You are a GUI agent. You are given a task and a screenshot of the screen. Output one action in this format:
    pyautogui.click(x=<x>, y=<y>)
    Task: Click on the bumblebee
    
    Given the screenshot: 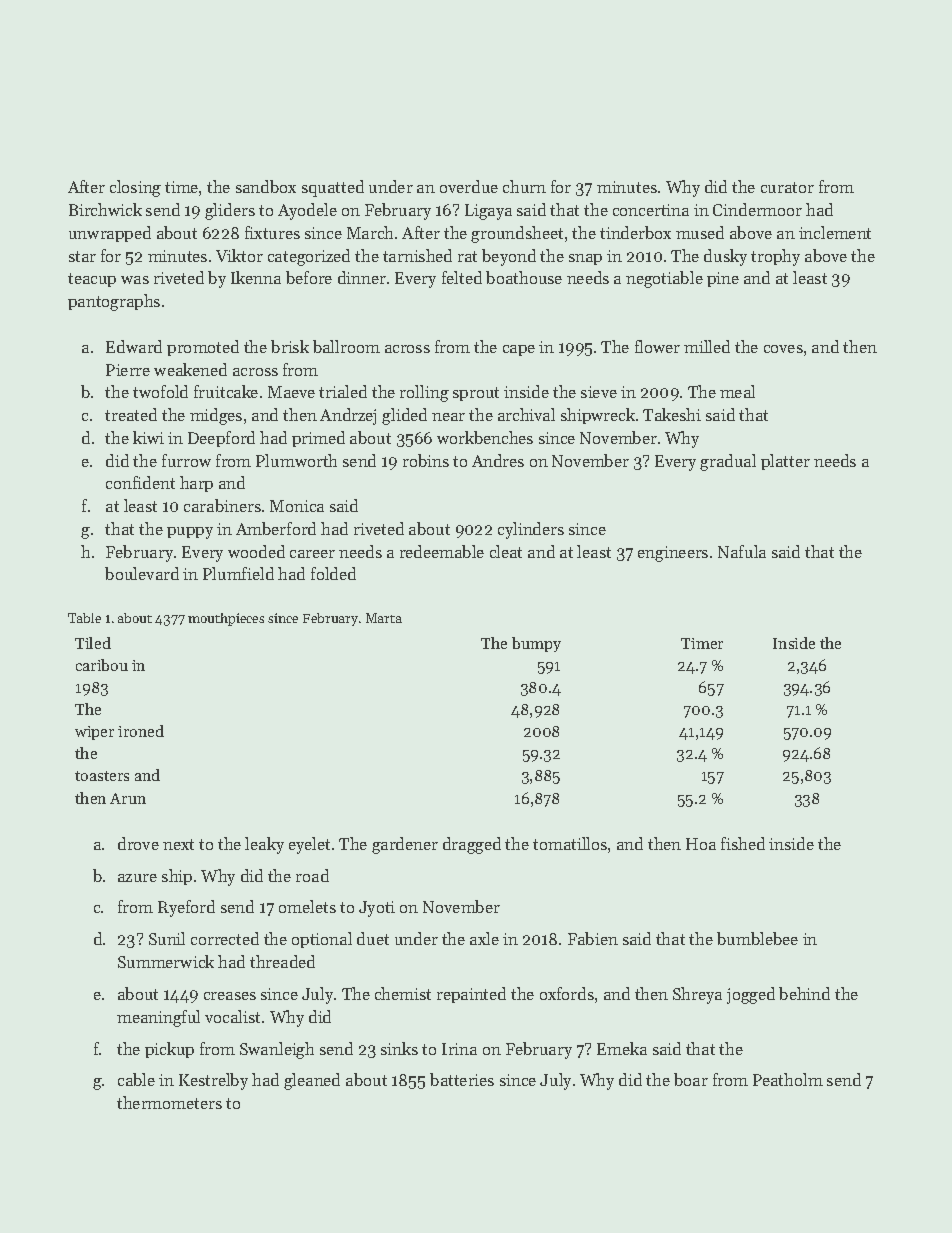 What is the action you would take?
    pyautogui.click(x=757, y=938)
